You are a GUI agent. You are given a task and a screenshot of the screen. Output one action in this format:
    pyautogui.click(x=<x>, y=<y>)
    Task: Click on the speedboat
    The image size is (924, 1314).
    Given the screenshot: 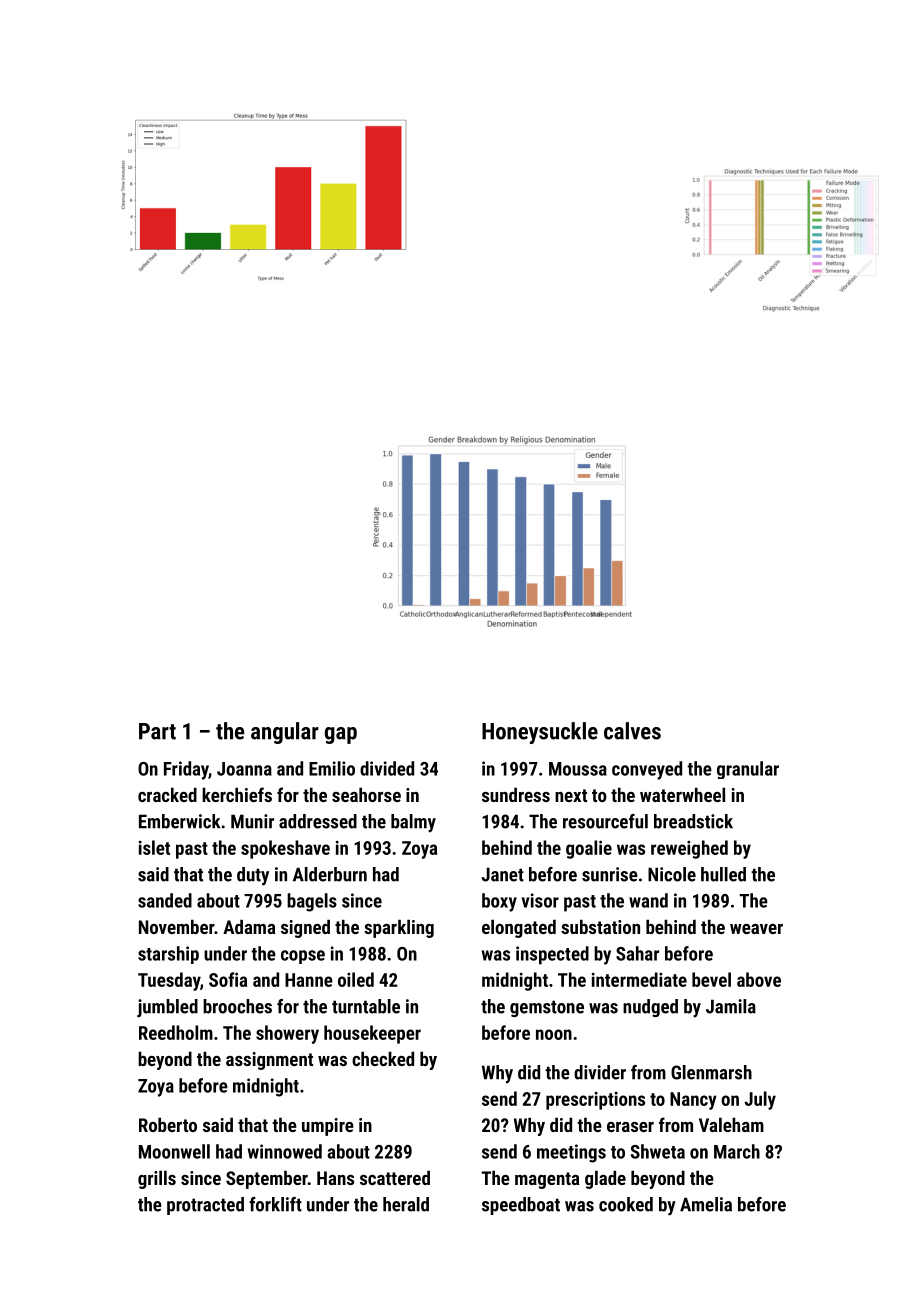 What is the action you would take?
    pyautogui.click(x=521, y=1206)
